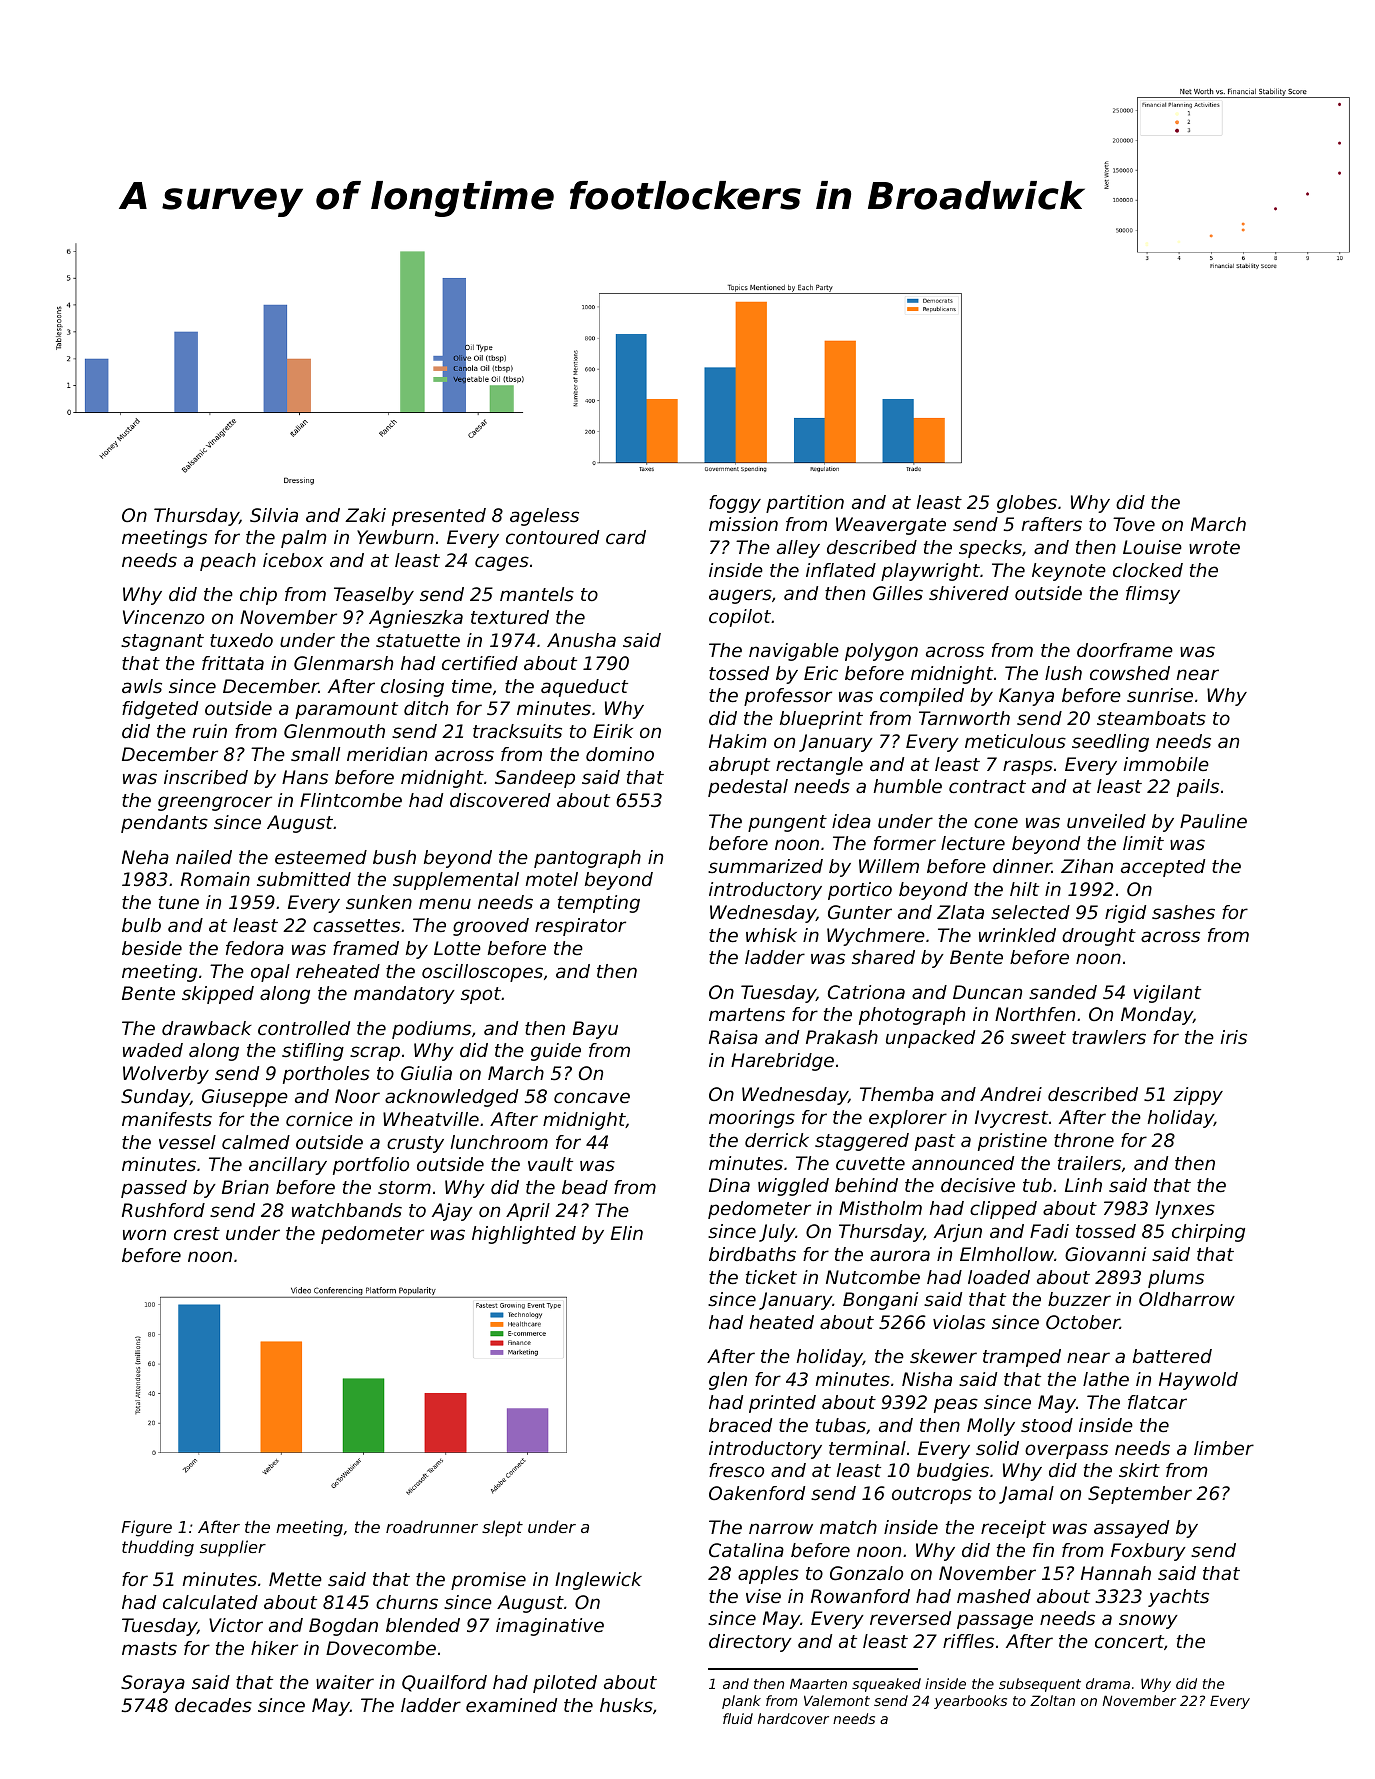 The width and height of the document is (1375, 1779). Describe the element at coordinates (524, 1235) in the document. I see `highlighted` at that location.
